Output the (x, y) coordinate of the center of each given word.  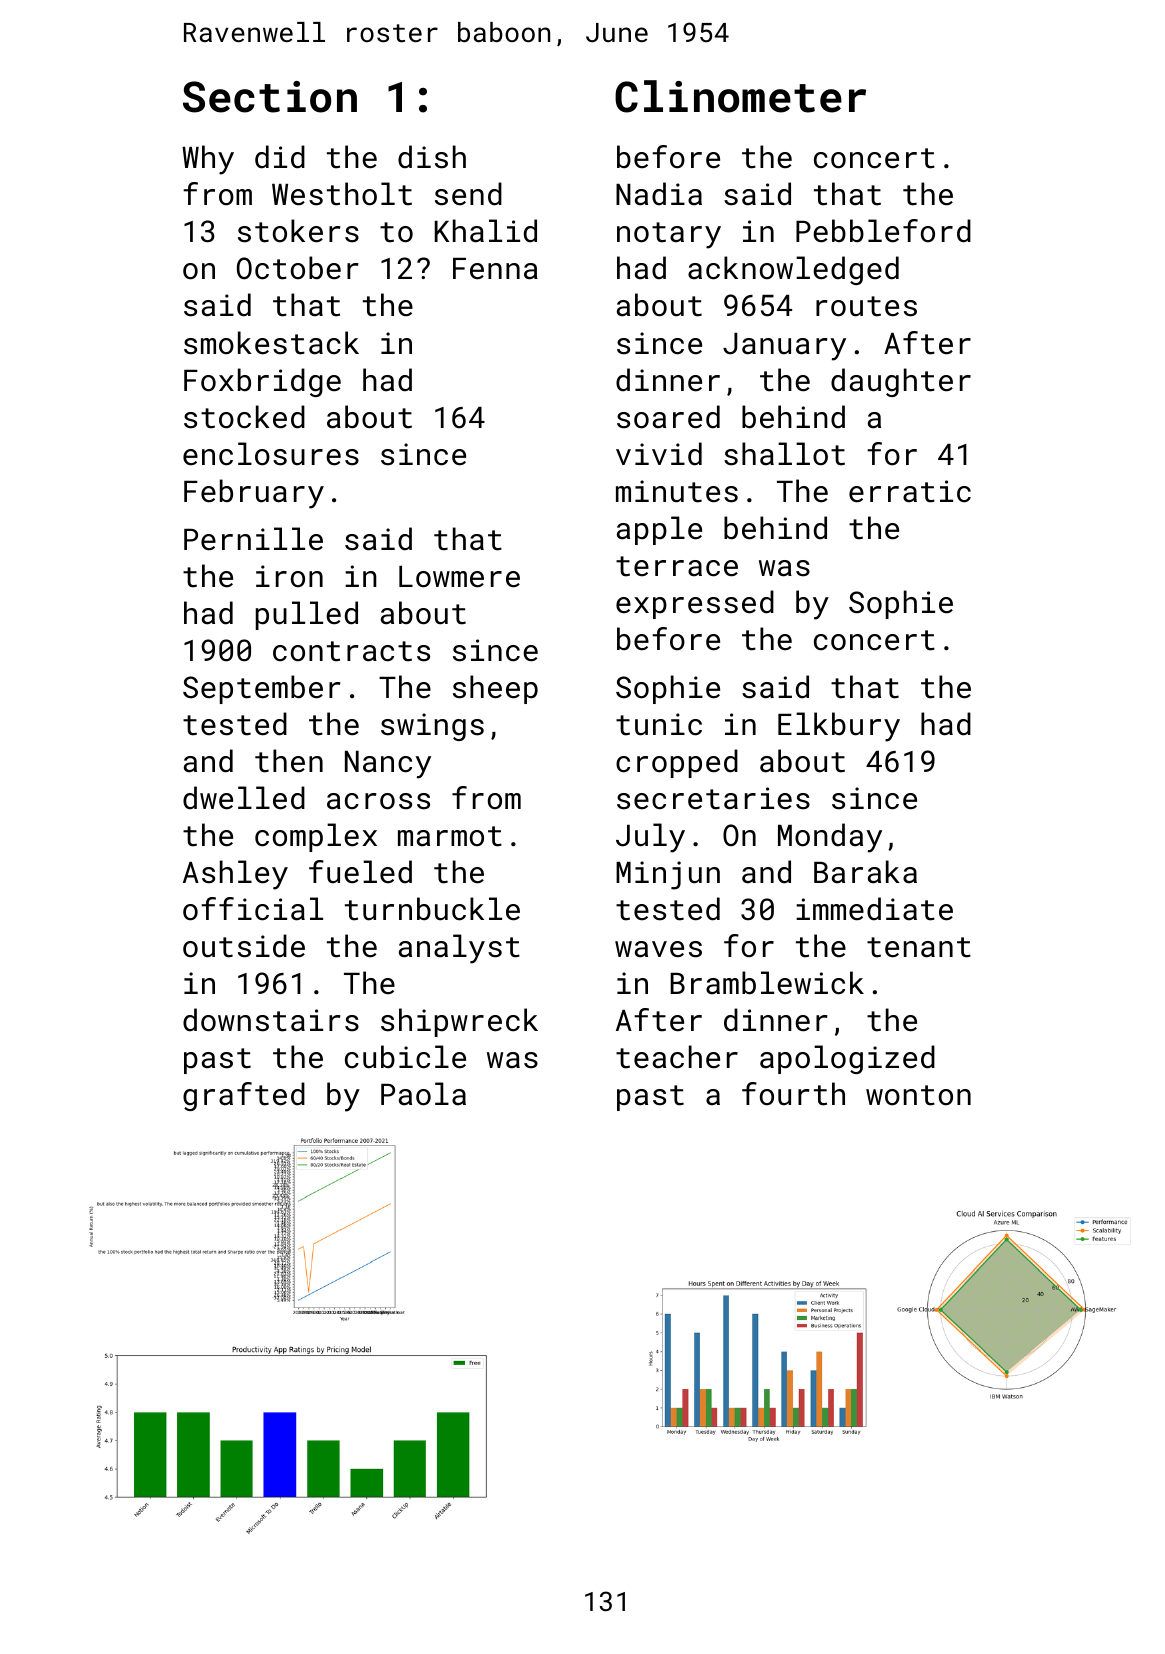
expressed (695, 604)
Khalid (486, 231)
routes (866, 306)
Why (208, 160)
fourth (793, 1094)
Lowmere (459, 577)
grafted (244, 1096)
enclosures (271, 454)
